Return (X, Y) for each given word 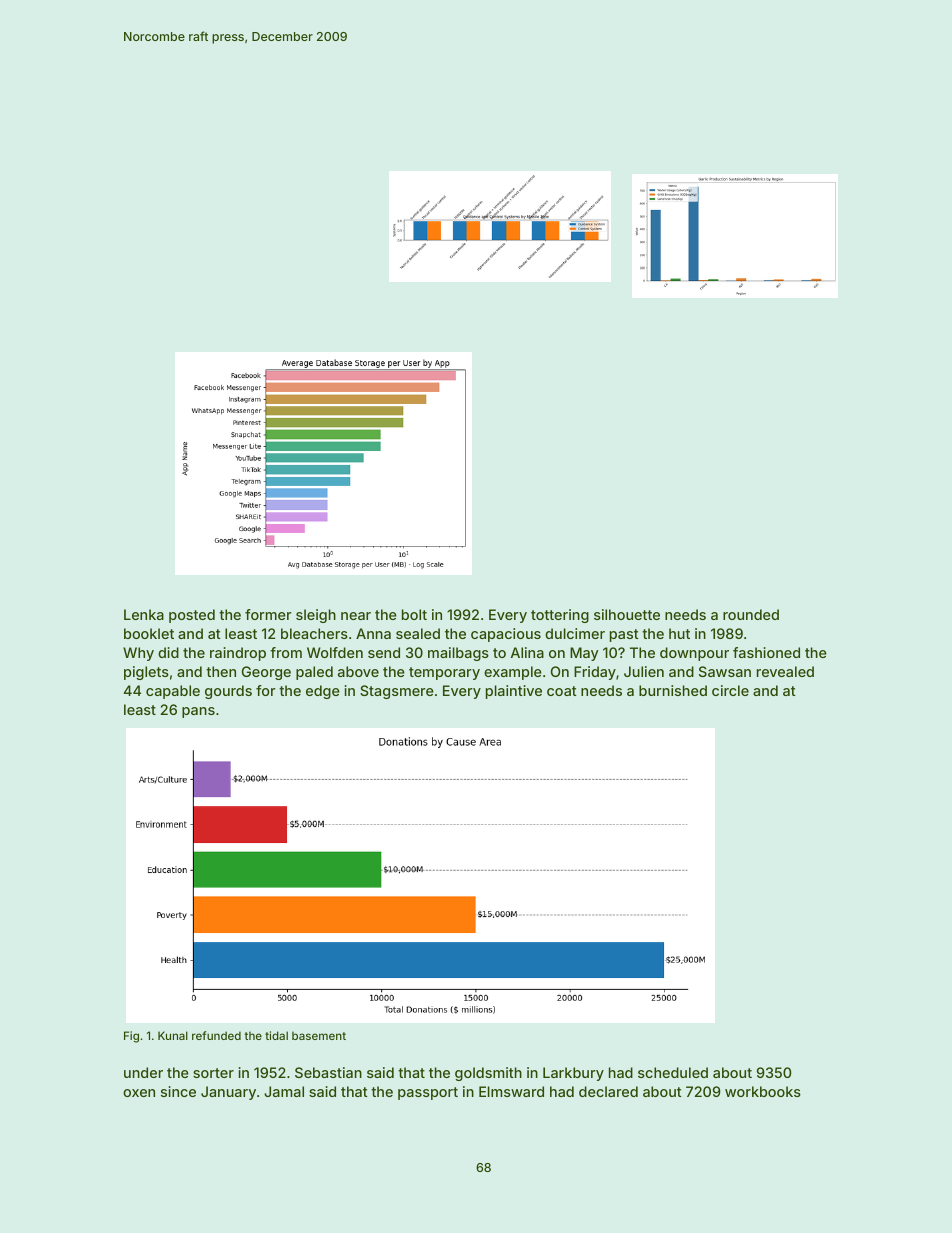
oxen (139, 1093)
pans (198, 712)
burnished (673, 690)
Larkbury (573, 1074)
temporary (444, 673)
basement (319, 1035)
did (168, 652)
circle (730, 690)
